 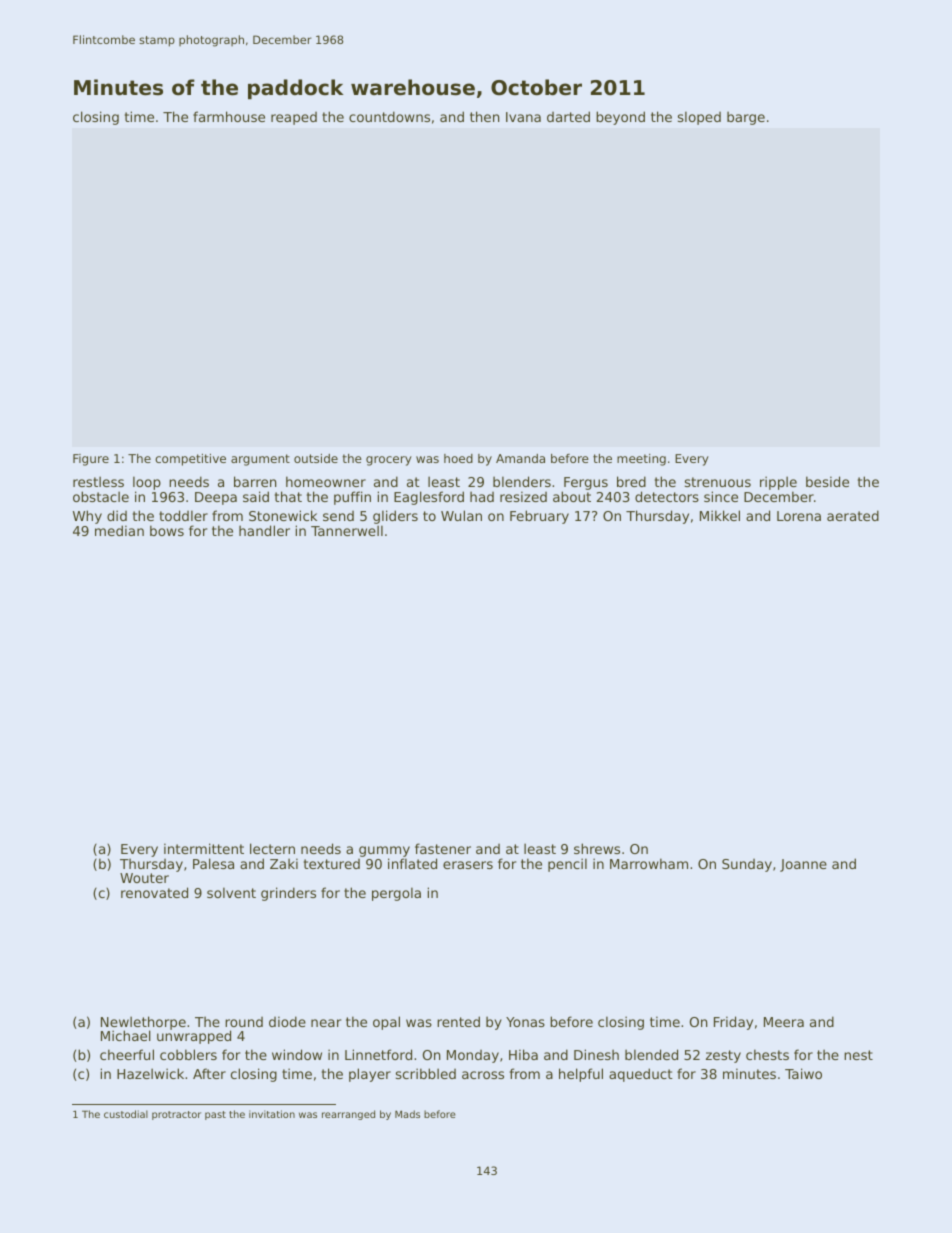 What do you see at coordinates (167, 530) in the document?
I see `bows` at bounding box center [167, 530].
